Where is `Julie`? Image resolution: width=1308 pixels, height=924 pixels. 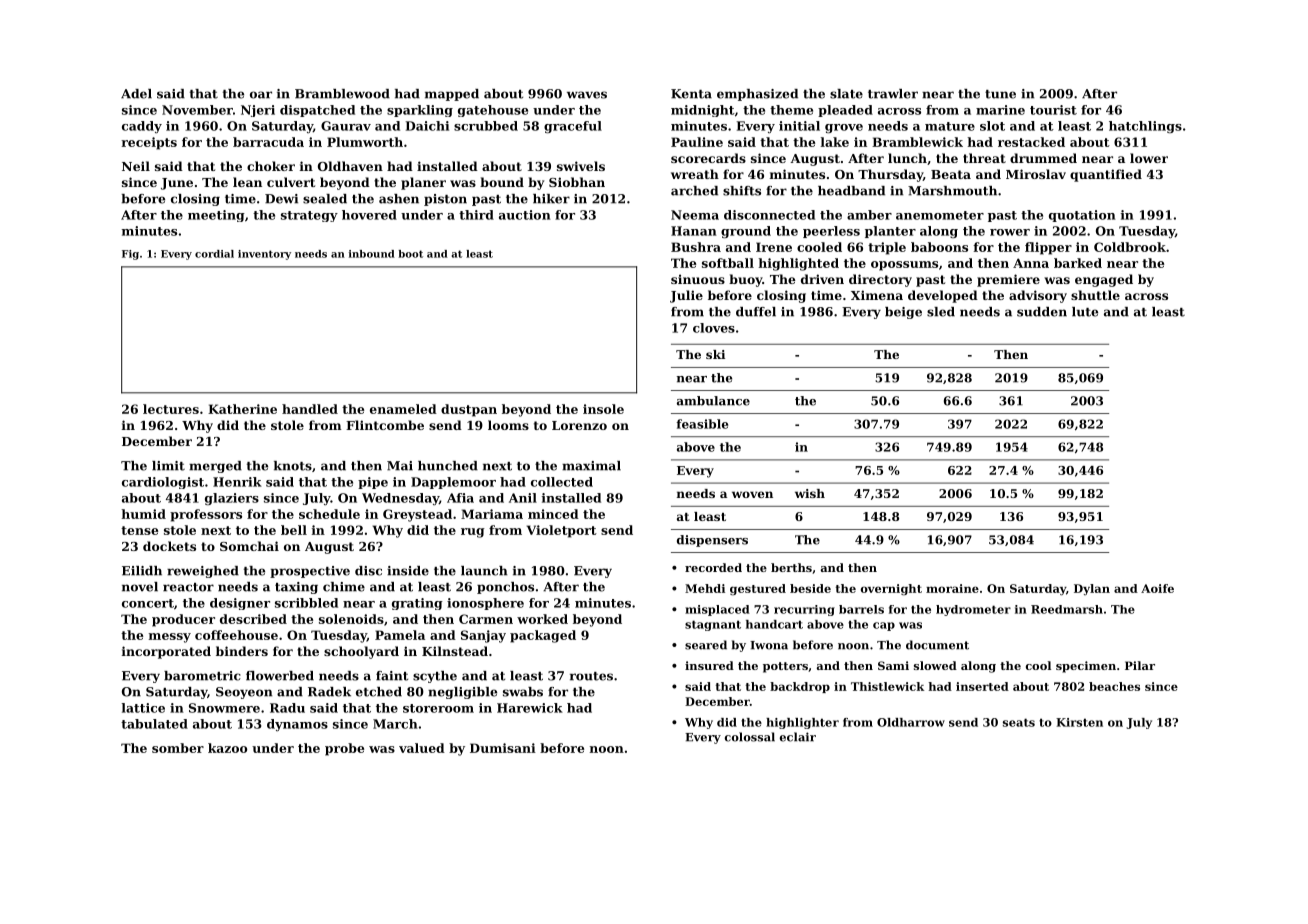
Julie is located at coordinates (686, 296).
